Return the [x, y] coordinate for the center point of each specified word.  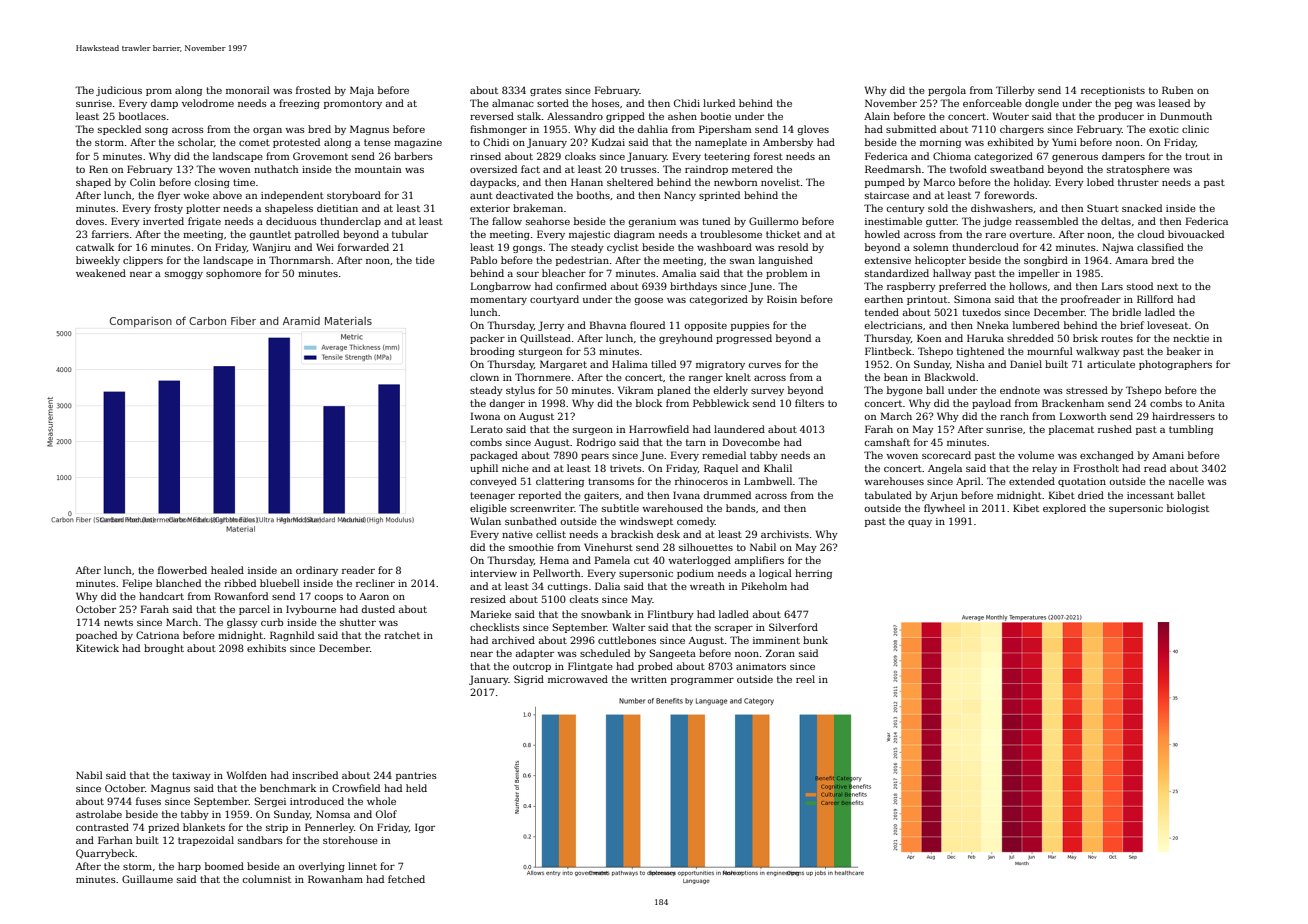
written [649, 679]
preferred [962, 287]
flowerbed [182, 570]
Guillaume [147, 879]
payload [991, 404]
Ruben [1177, 90]
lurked [719, 103]
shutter [358, 622]
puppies [750, 326]
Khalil [778, 468]
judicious [119, 91]
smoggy [184, 275]
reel [805, 679]
